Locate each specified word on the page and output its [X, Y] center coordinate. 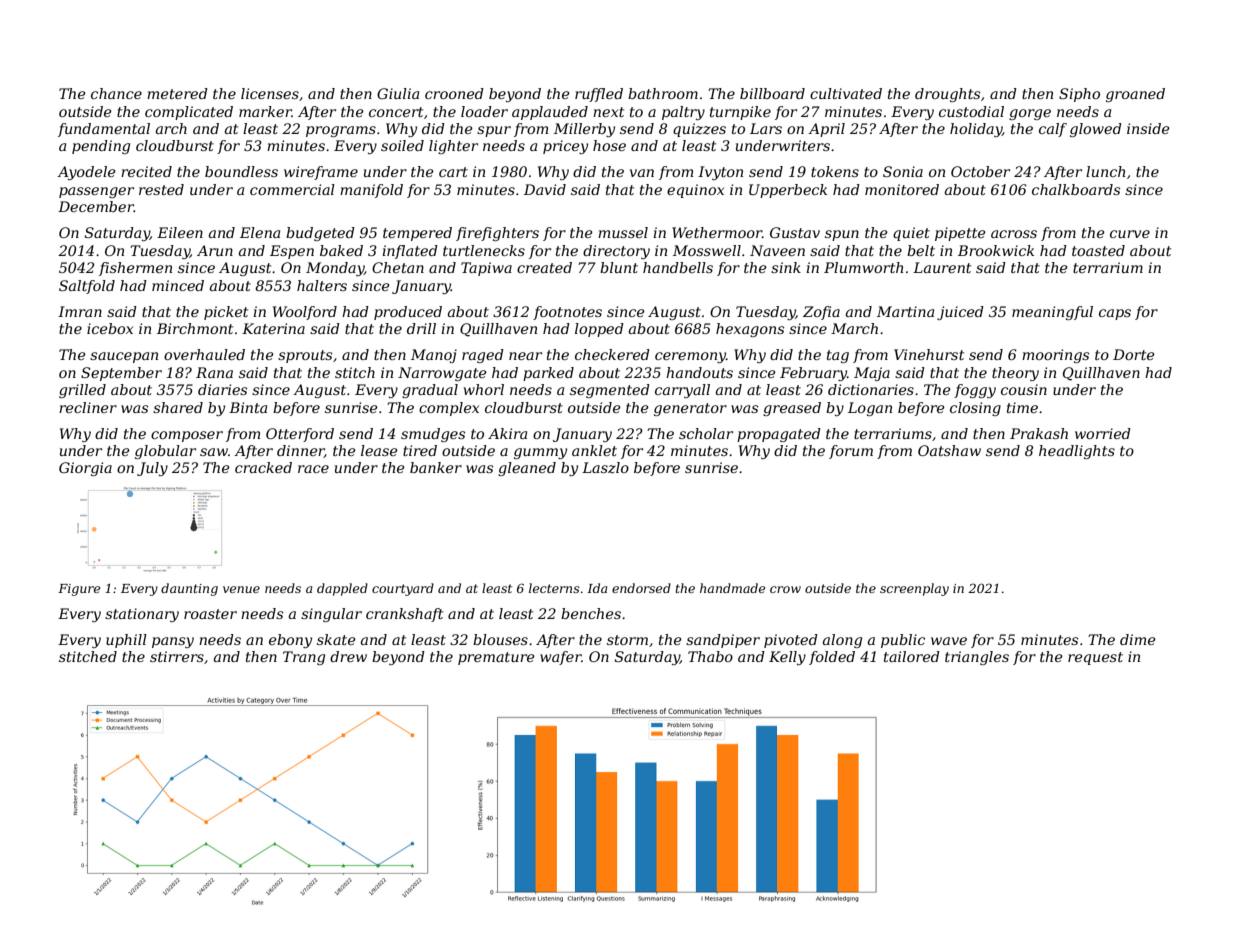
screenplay [914, 589]
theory [1015, 374]
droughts [947, 95]
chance [116, 93]
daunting [189, 589]
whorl [484, 389]
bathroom [663, 93]
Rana [214, 372]
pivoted [791, 641]
